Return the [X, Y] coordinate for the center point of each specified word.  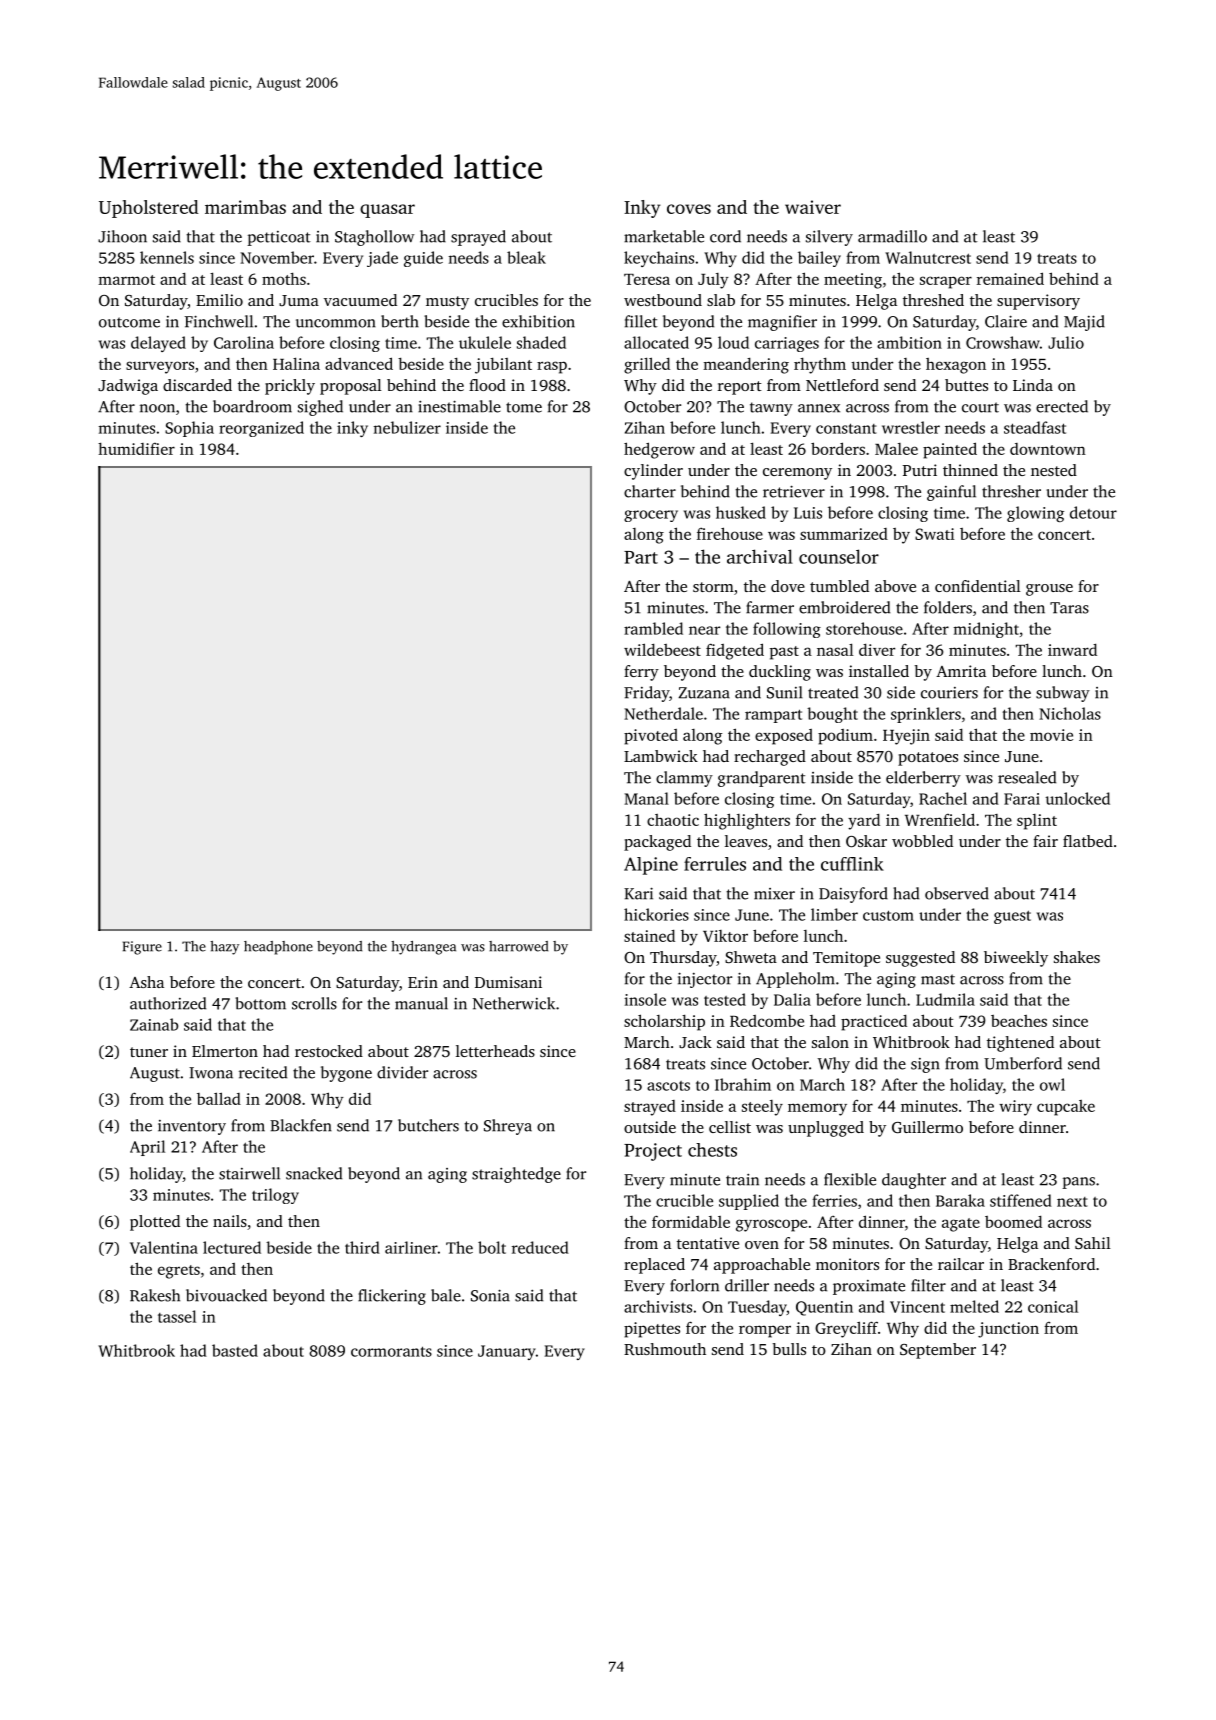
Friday [646, 694]
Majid [1084, 323]
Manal [646, 798]
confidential [978, 586]
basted [235, 1350]
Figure [142, 948]
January [507, 1352]
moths [284, 279]
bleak [526, 257]
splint [1037, 822]
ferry [641, 673]
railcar [961, 1264]
